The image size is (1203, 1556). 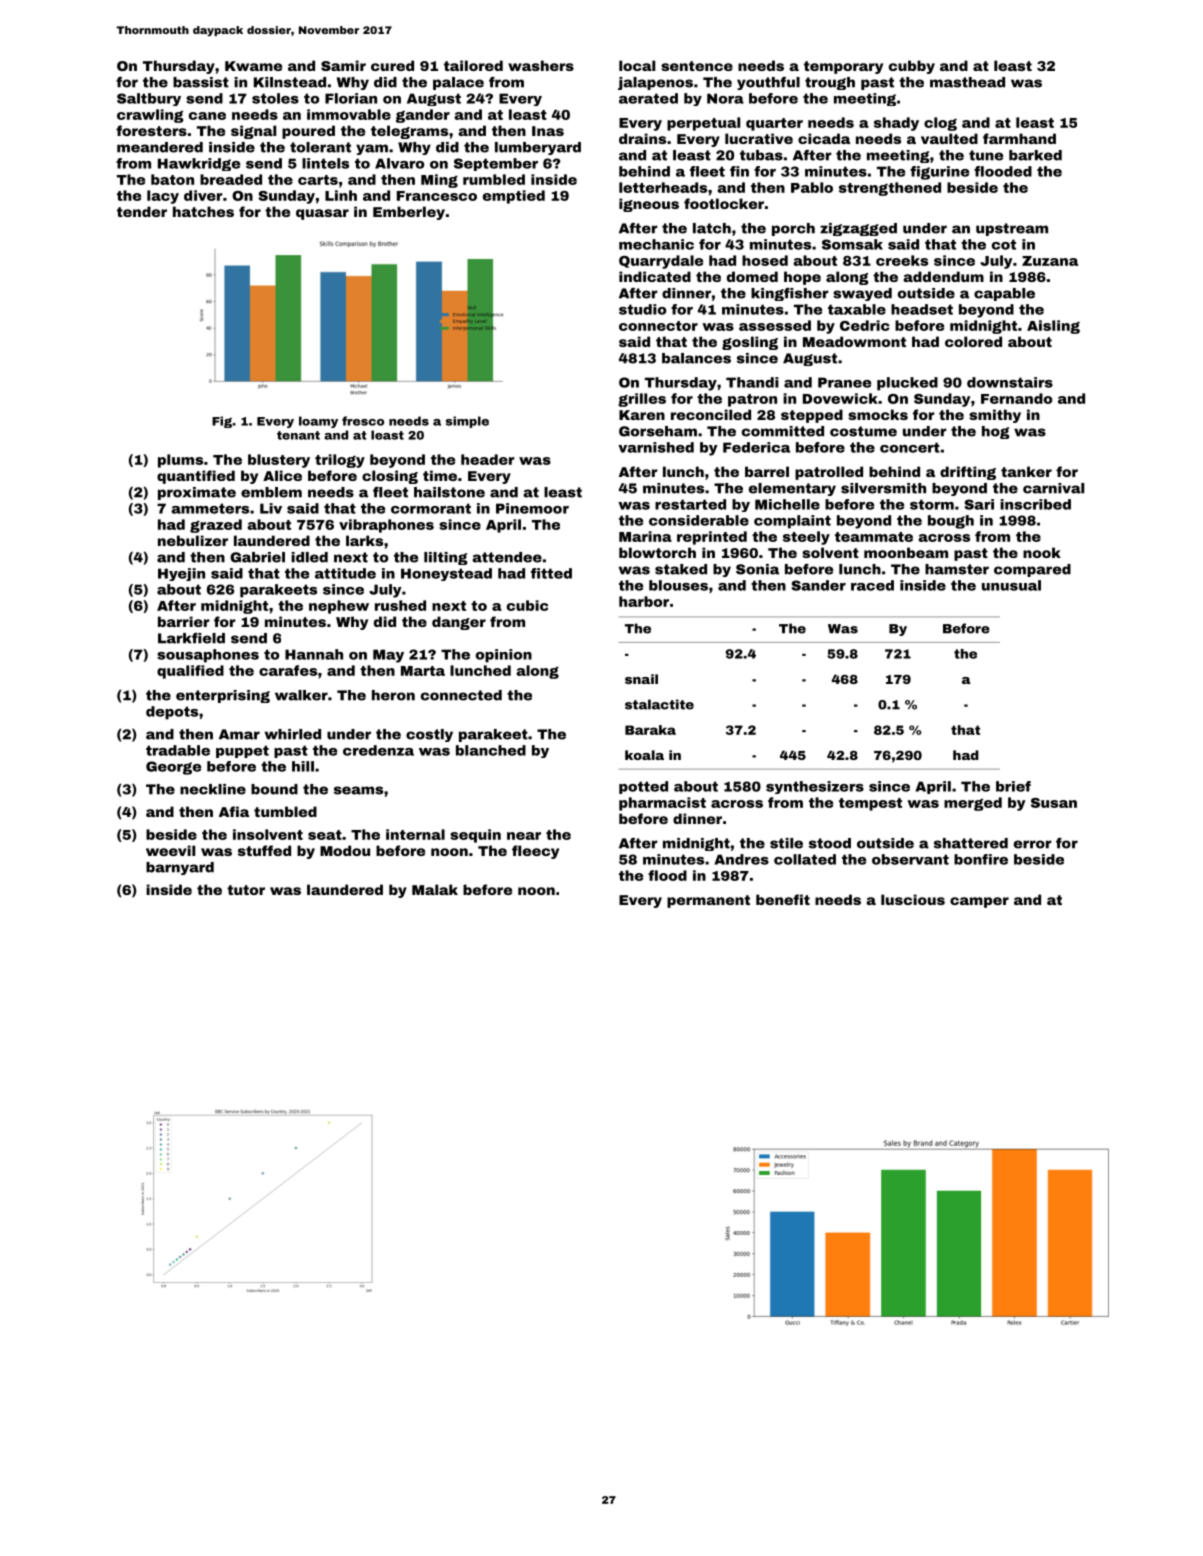 What do you see at coordinates (973, 804) in the screenshot?
I see `merged` at bounding box center [973, 804].
